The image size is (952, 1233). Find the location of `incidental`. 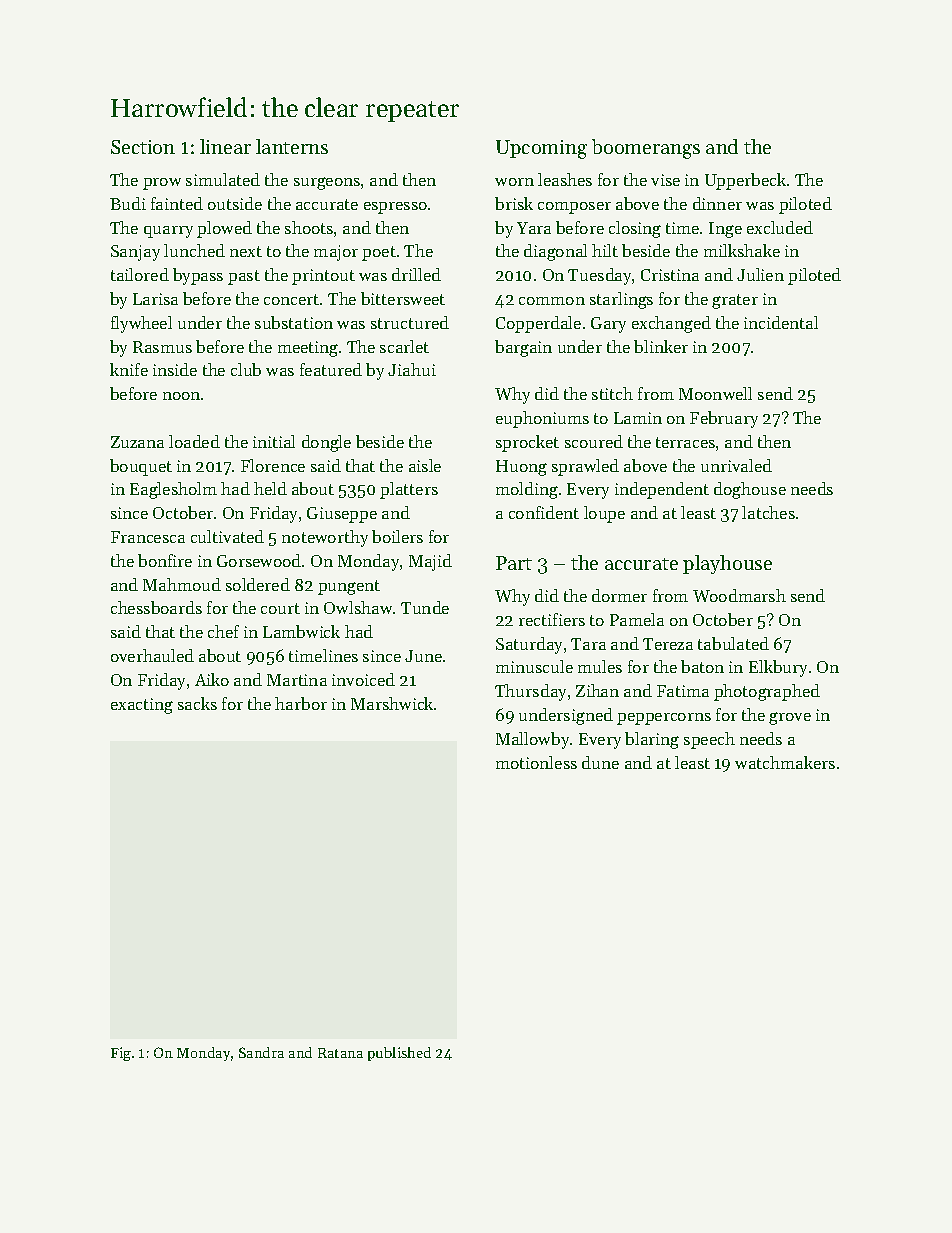

incidental is located at coordinates (781, 322).
